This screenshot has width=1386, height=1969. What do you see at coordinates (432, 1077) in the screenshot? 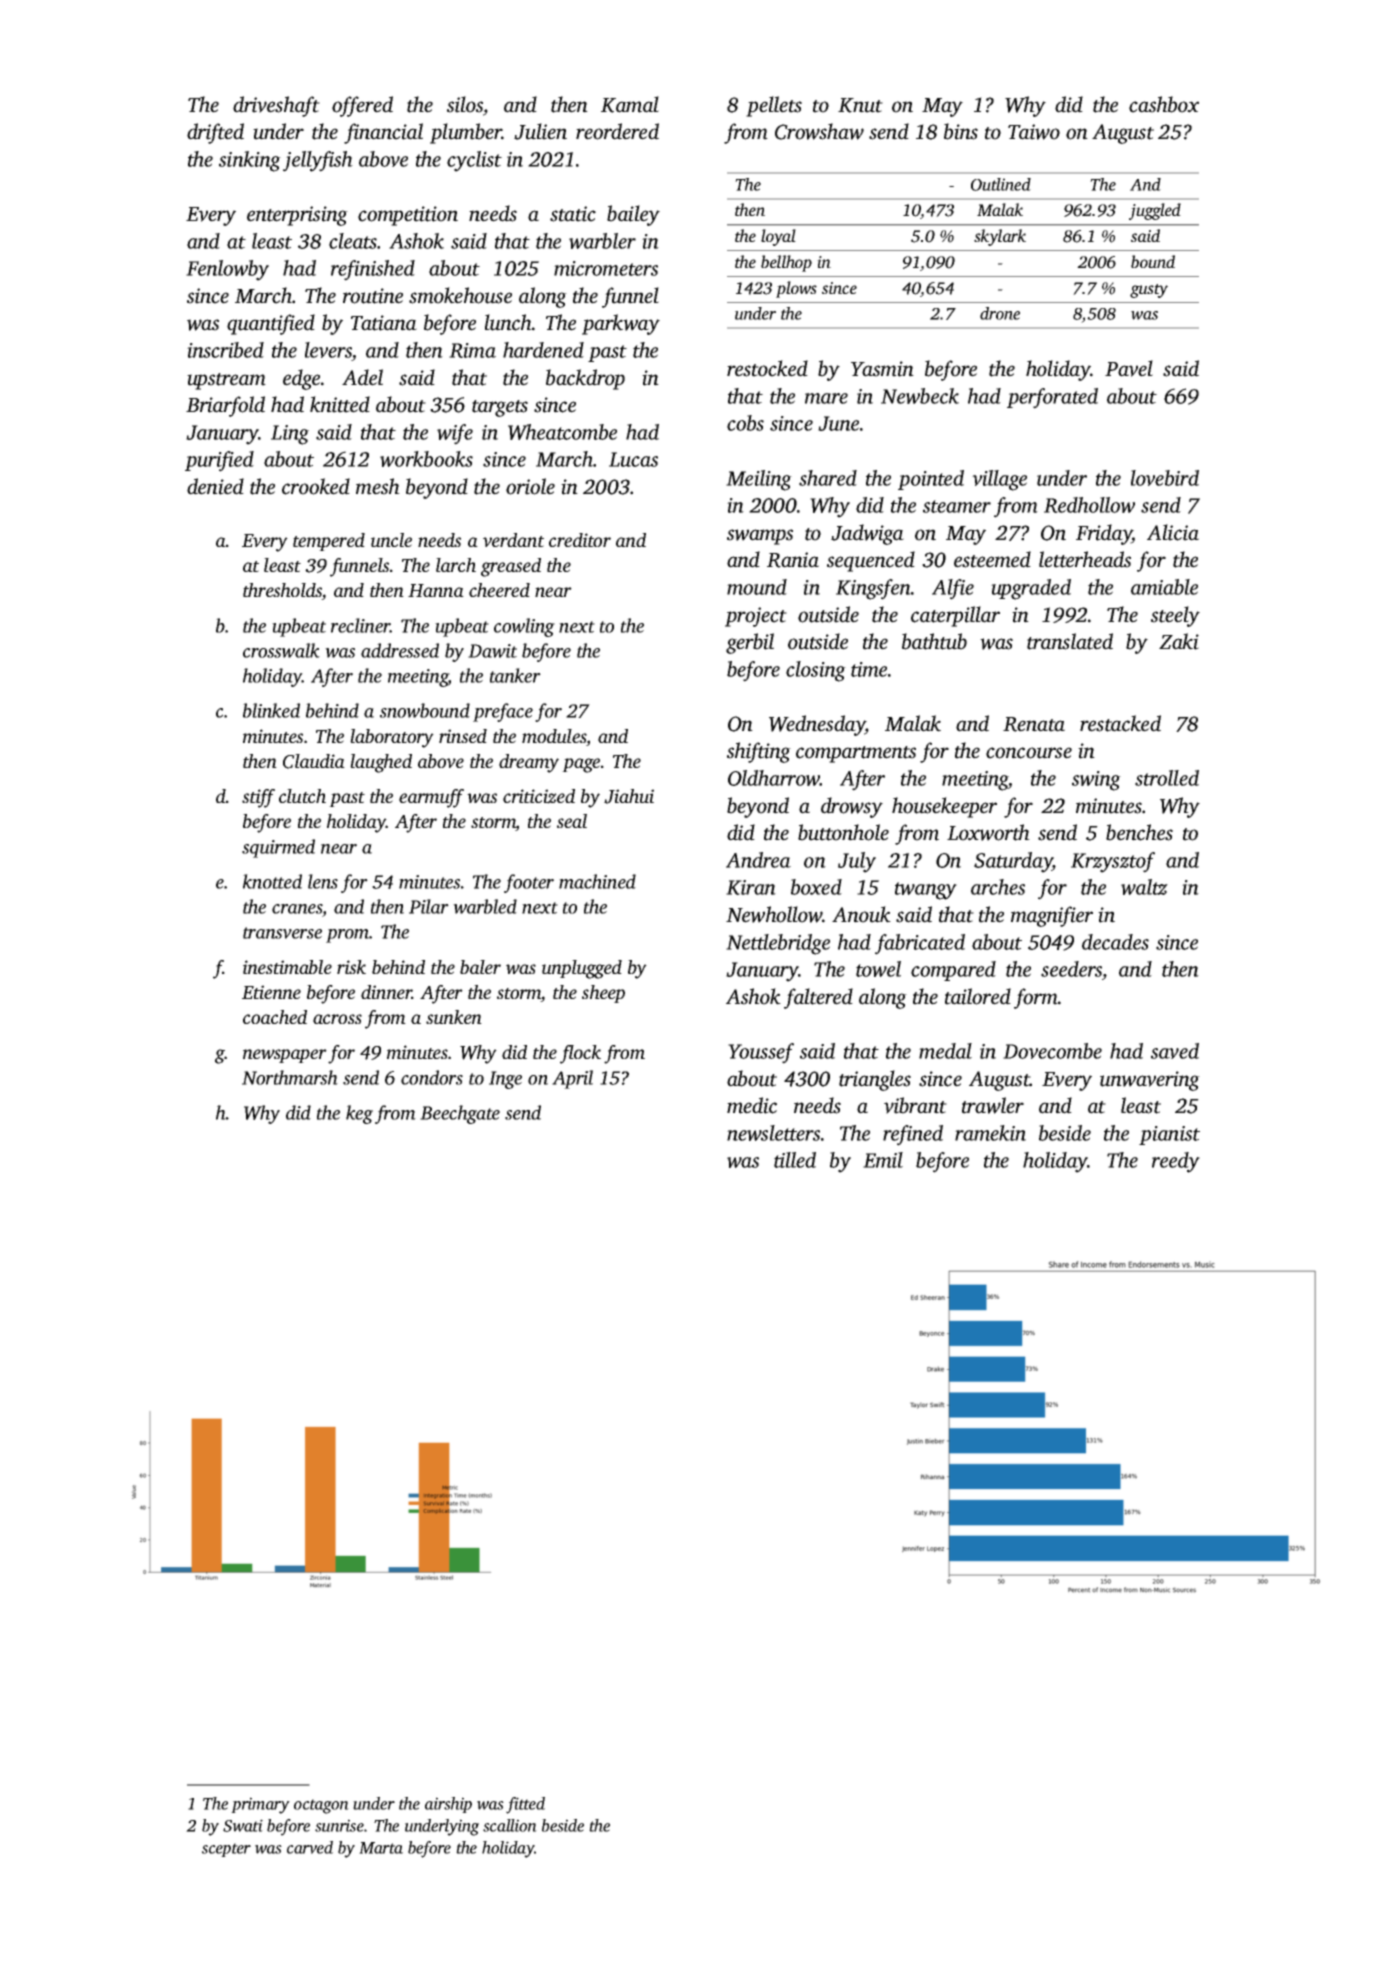
I see `condors` at bounding box center [432, 1077].
